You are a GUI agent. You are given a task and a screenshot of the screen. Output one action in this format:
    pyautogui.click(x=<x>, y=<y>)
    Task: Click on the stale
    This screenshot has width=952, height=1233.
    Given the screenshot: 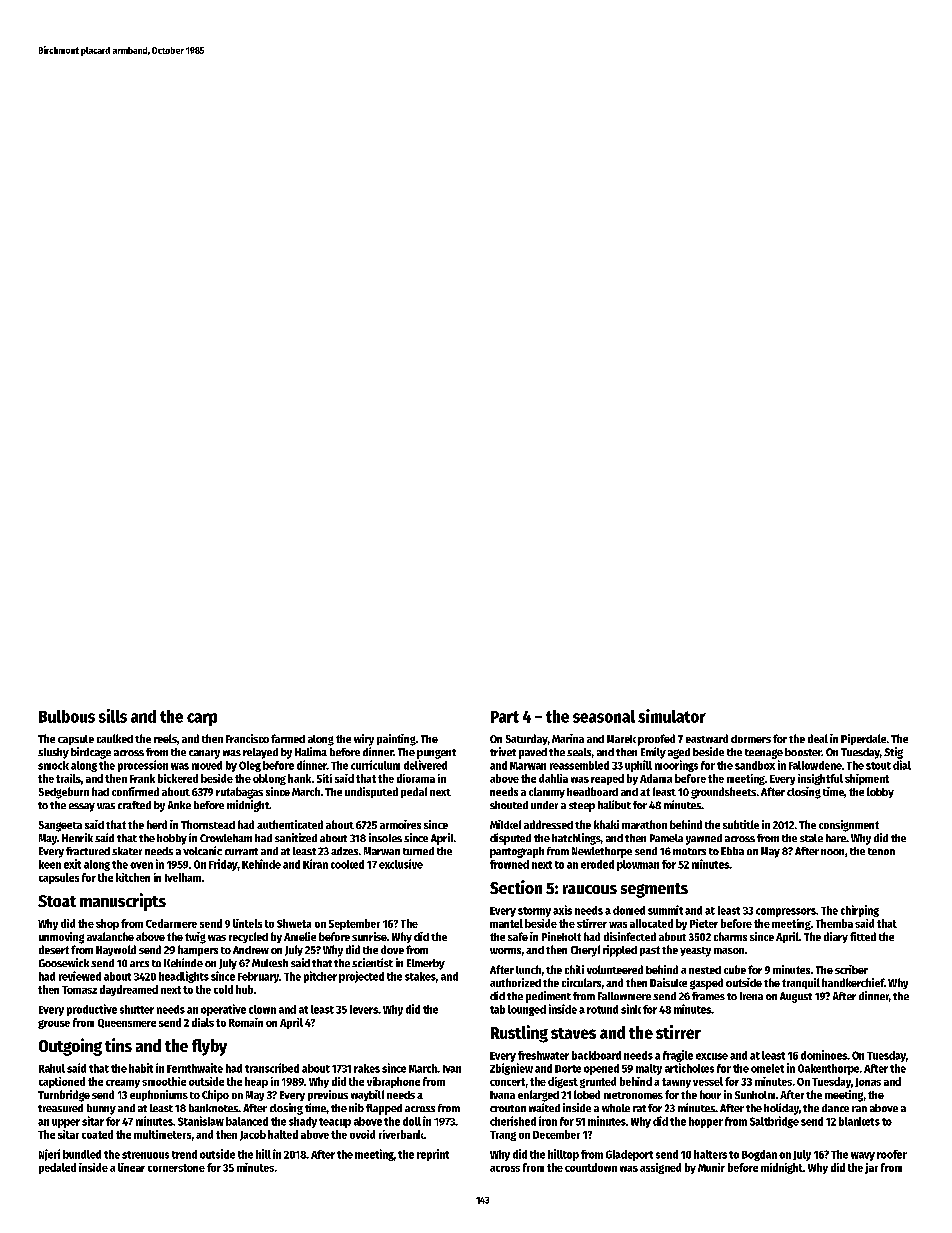 What is the action you would take?
    pyautogui.click(x=811, y=838)
